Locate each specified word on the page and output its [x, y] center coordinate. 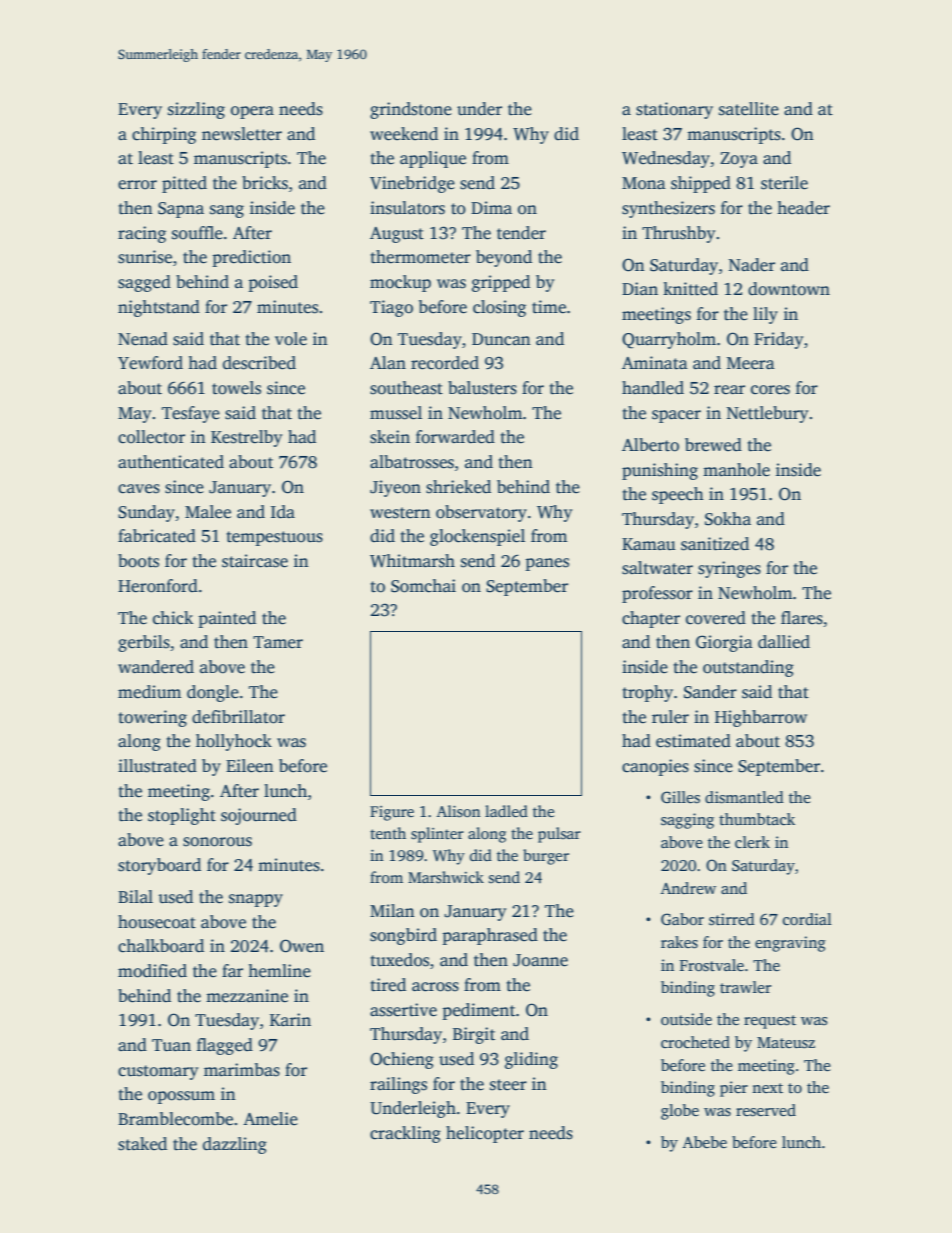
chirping [164, 135]
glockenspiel [477, 537]
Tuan [171, 1045]
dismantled [744, 797]
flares [802, 618]
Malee [208, 512]
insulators [407, 208]
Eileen [250, 766]
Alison [458, 811]
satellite [749, 109]
